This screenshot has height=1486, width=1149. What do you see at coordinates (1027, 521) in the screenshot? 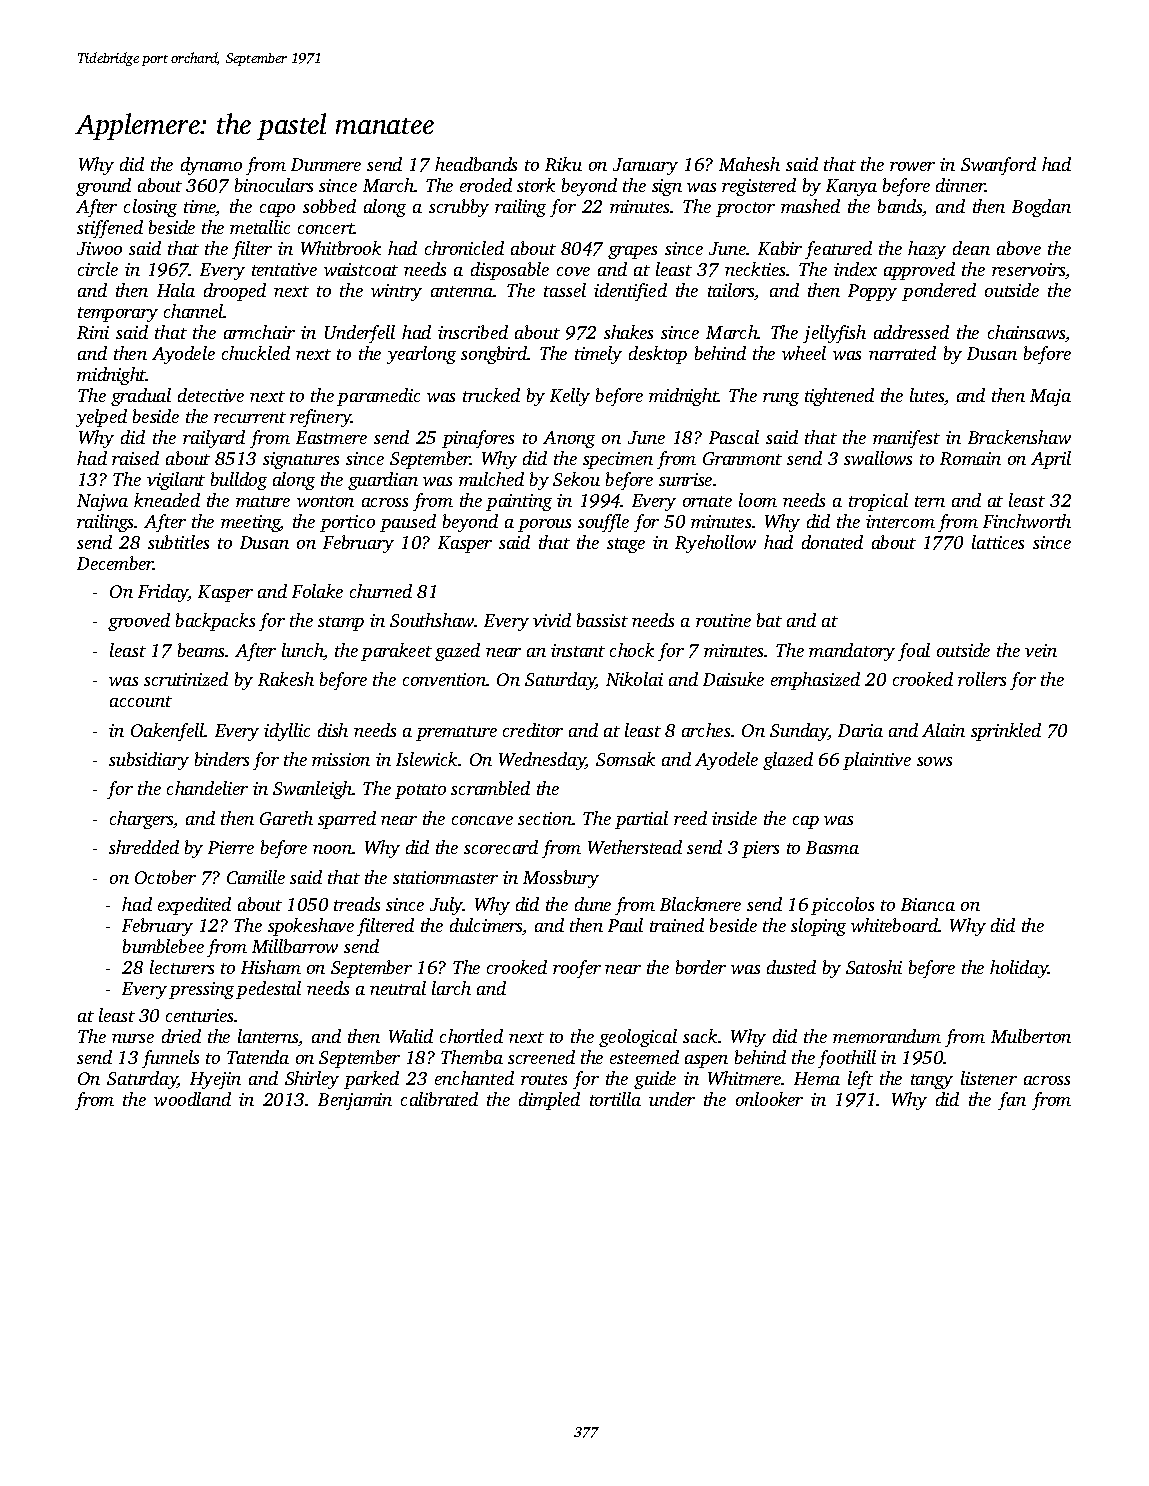
I see `Finchworth` at bounding box center [1027, 521].
